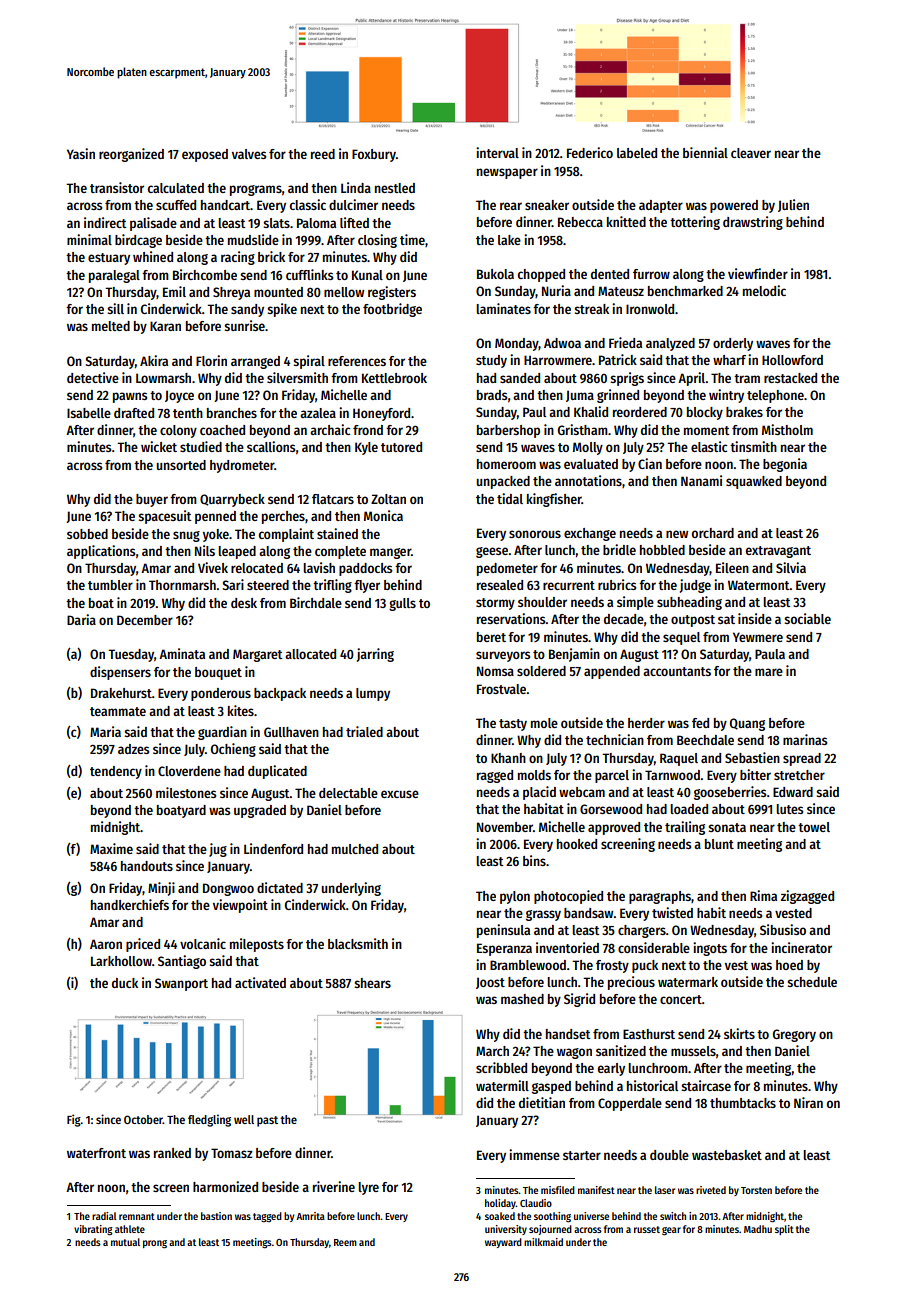 The height and width of the screenshot is (1316, 908). What do you see at coordinates (373, 694) in the screenshot?
I see `lumpy` at bounding box center [373, 694].
